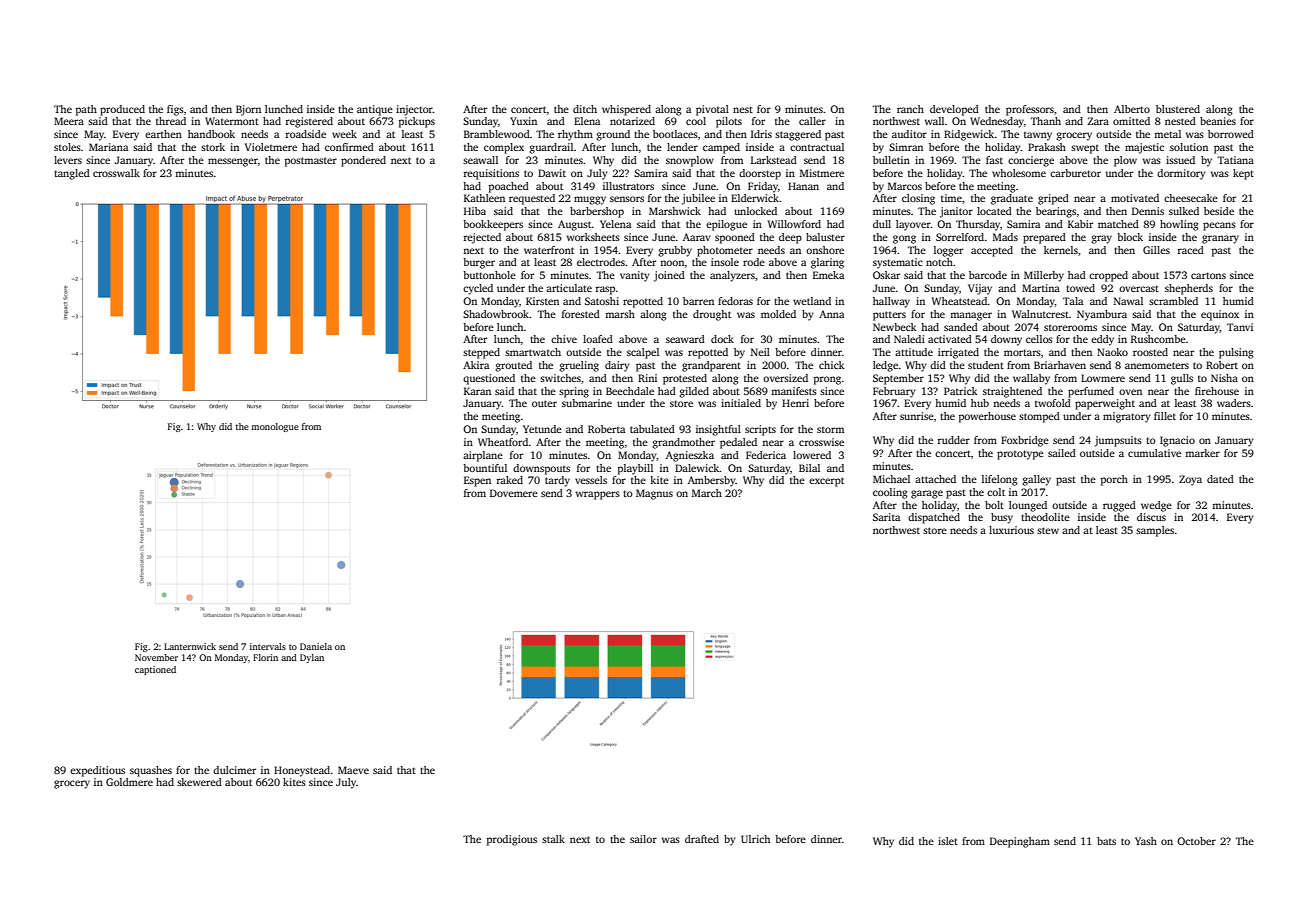 The width and height of the image is (1308, 924). What do you see at coordinates (523, 121) in the image?
I see `Yuxin` at bounding box center [523, 121].
